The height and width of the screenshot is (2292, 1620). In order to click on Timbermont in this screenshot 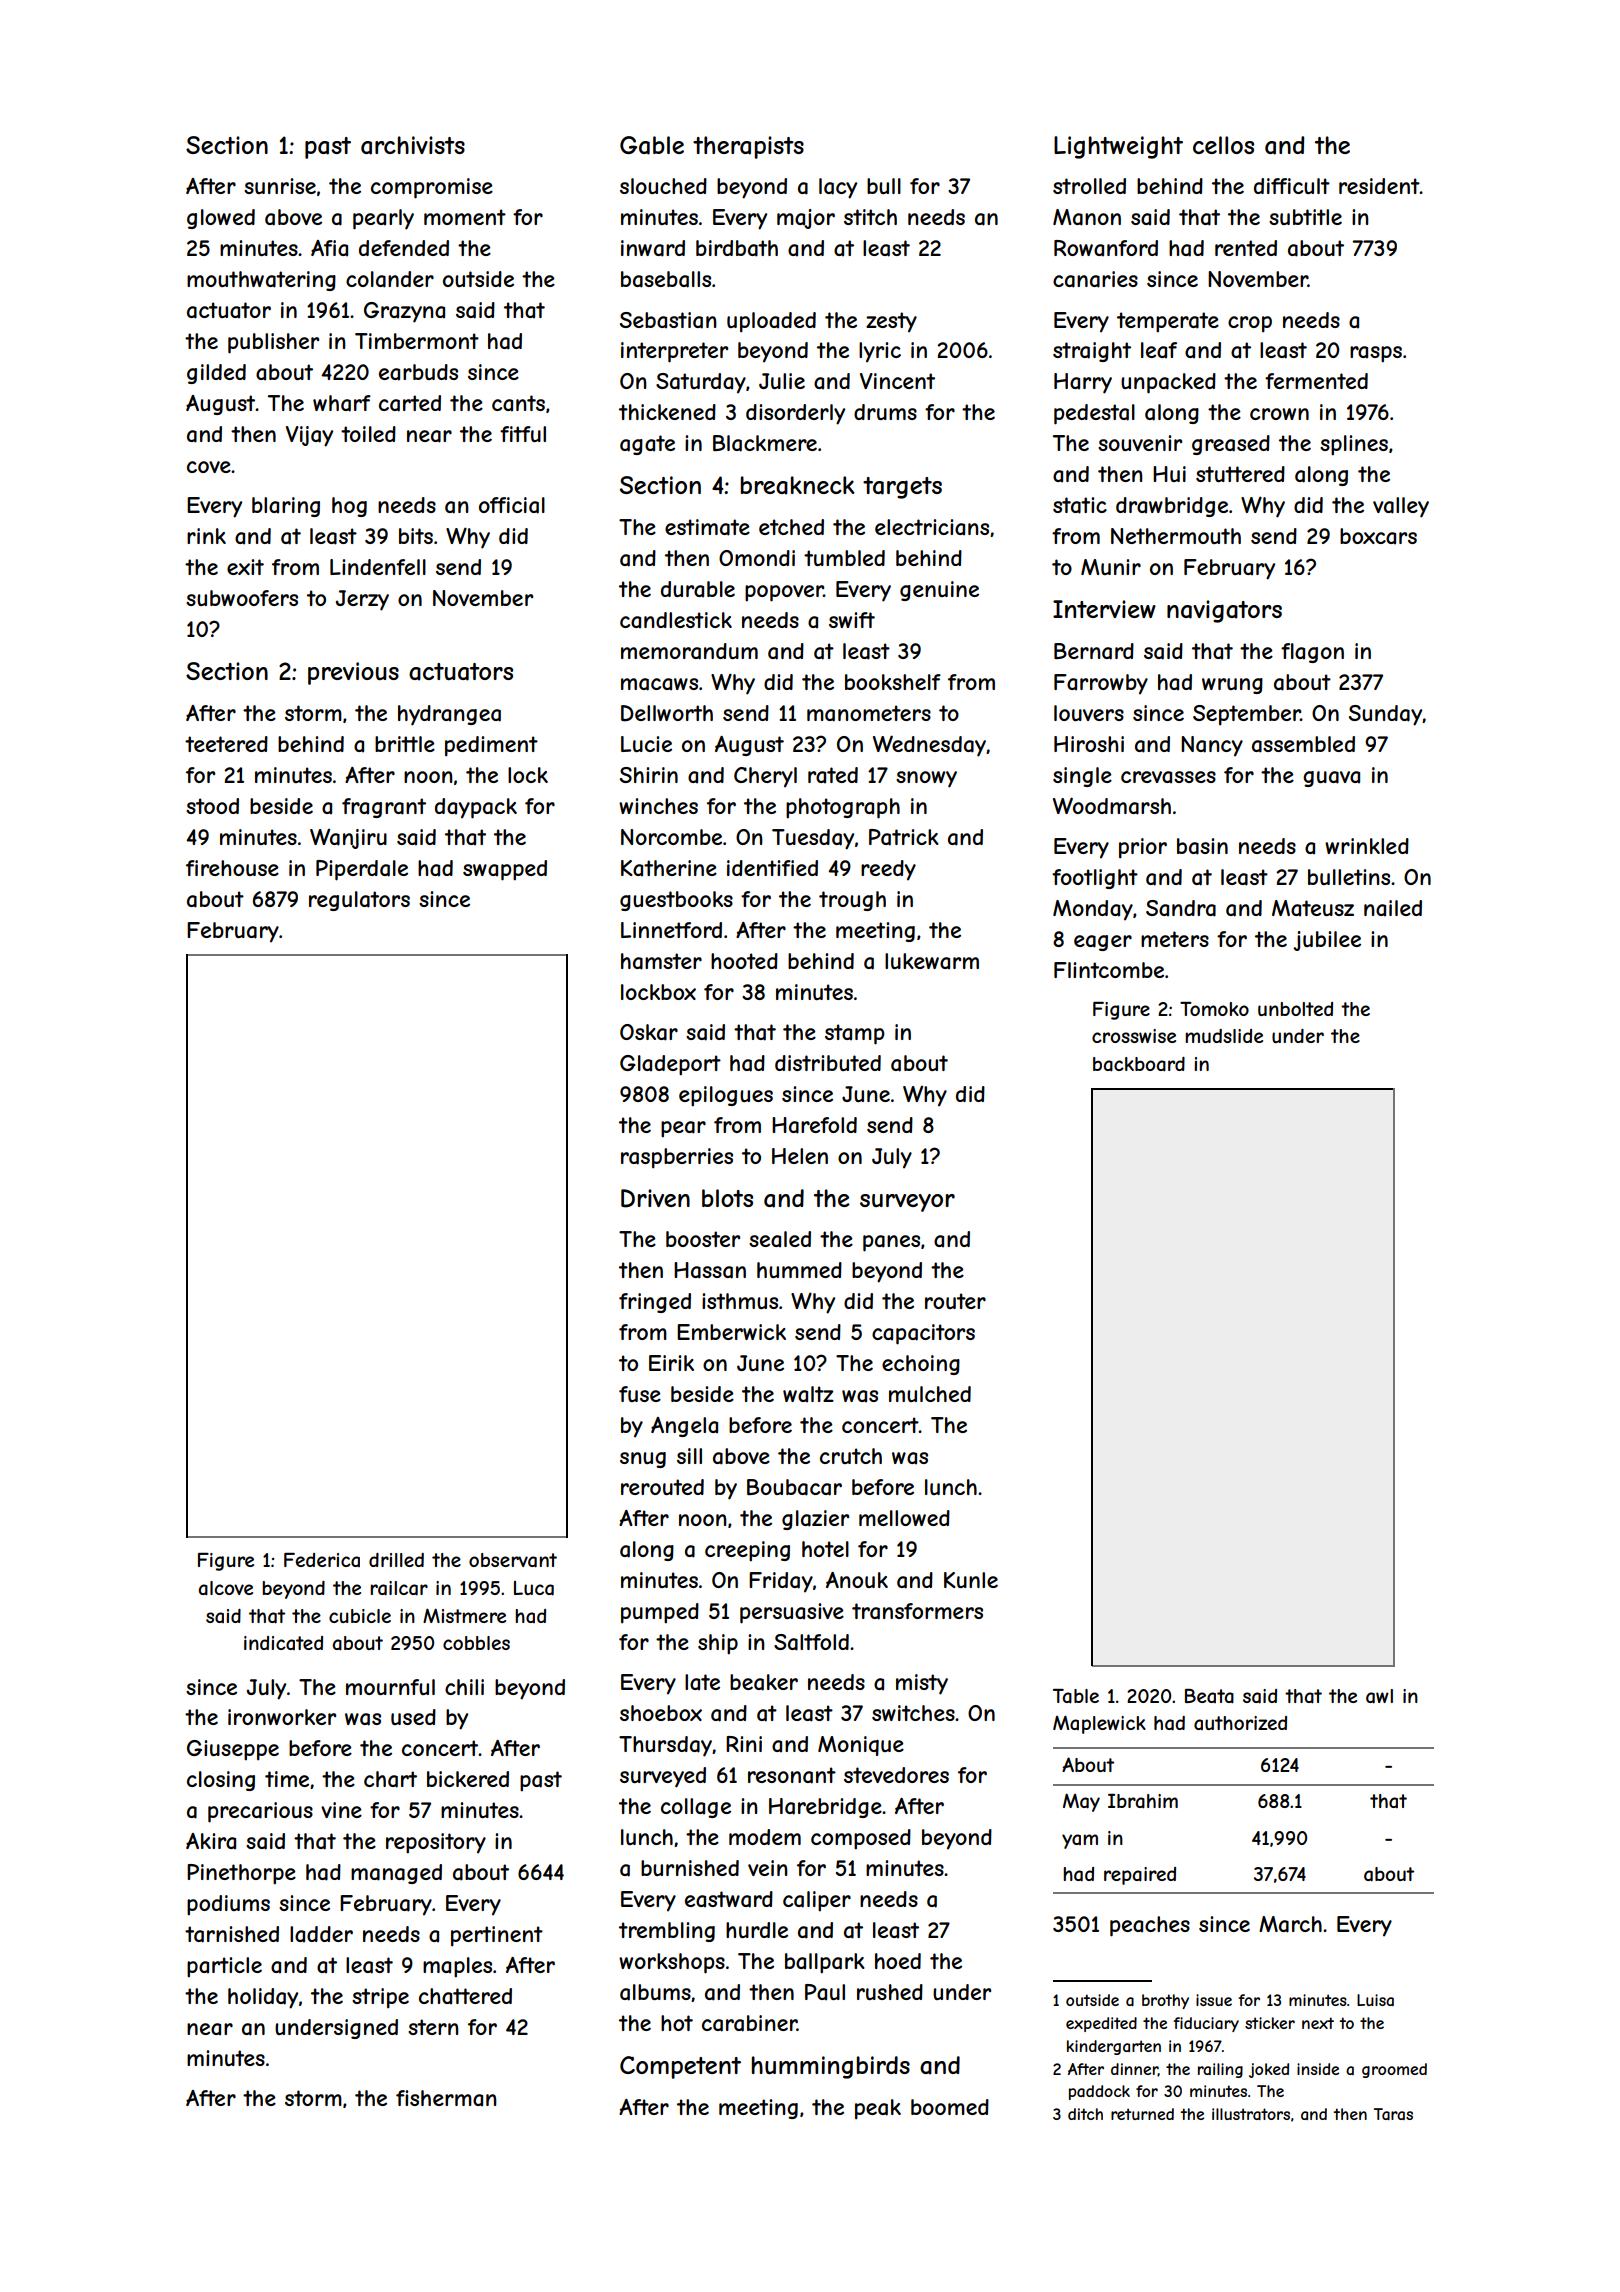, I will do `click(417, 341)`.
